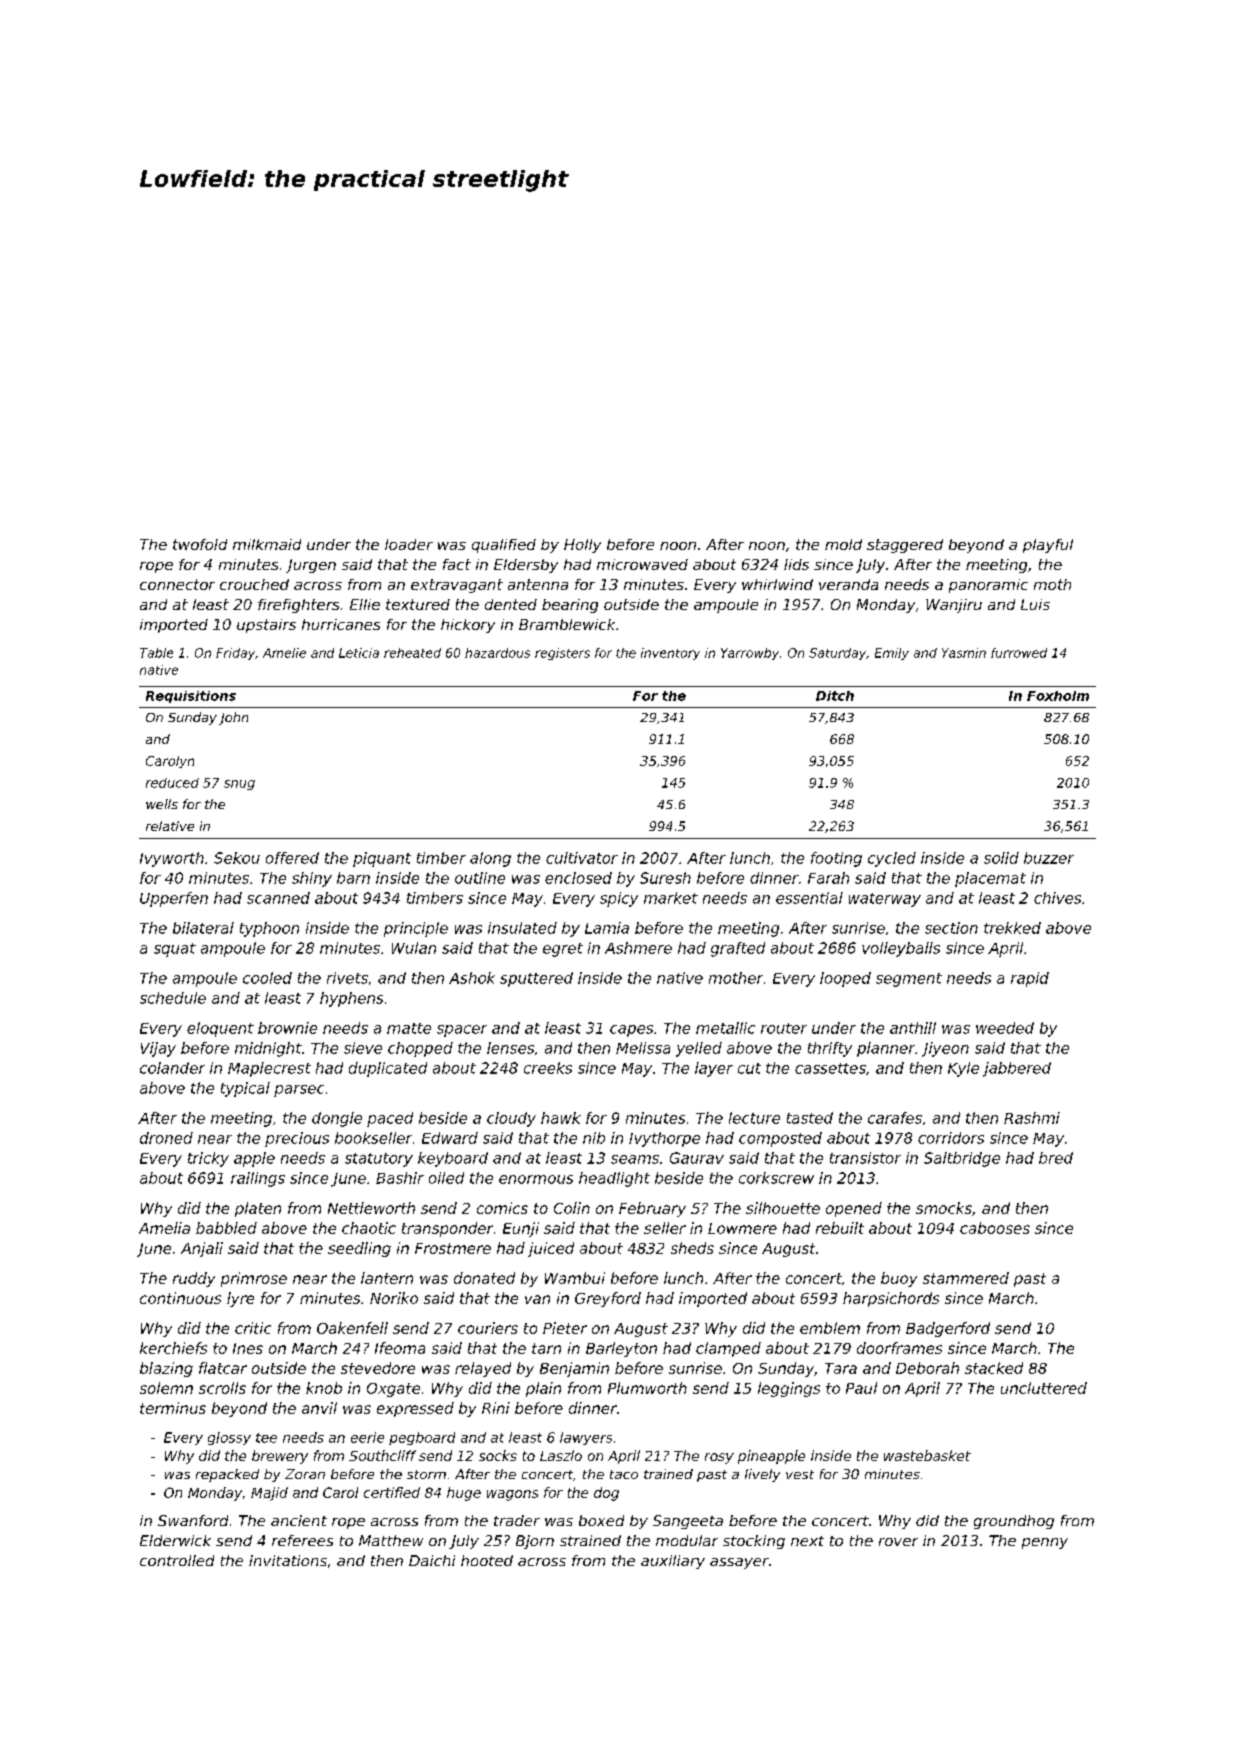 The height and width of the image is (1747, 1235). I want to click on Ditch, so click(835, 696).
